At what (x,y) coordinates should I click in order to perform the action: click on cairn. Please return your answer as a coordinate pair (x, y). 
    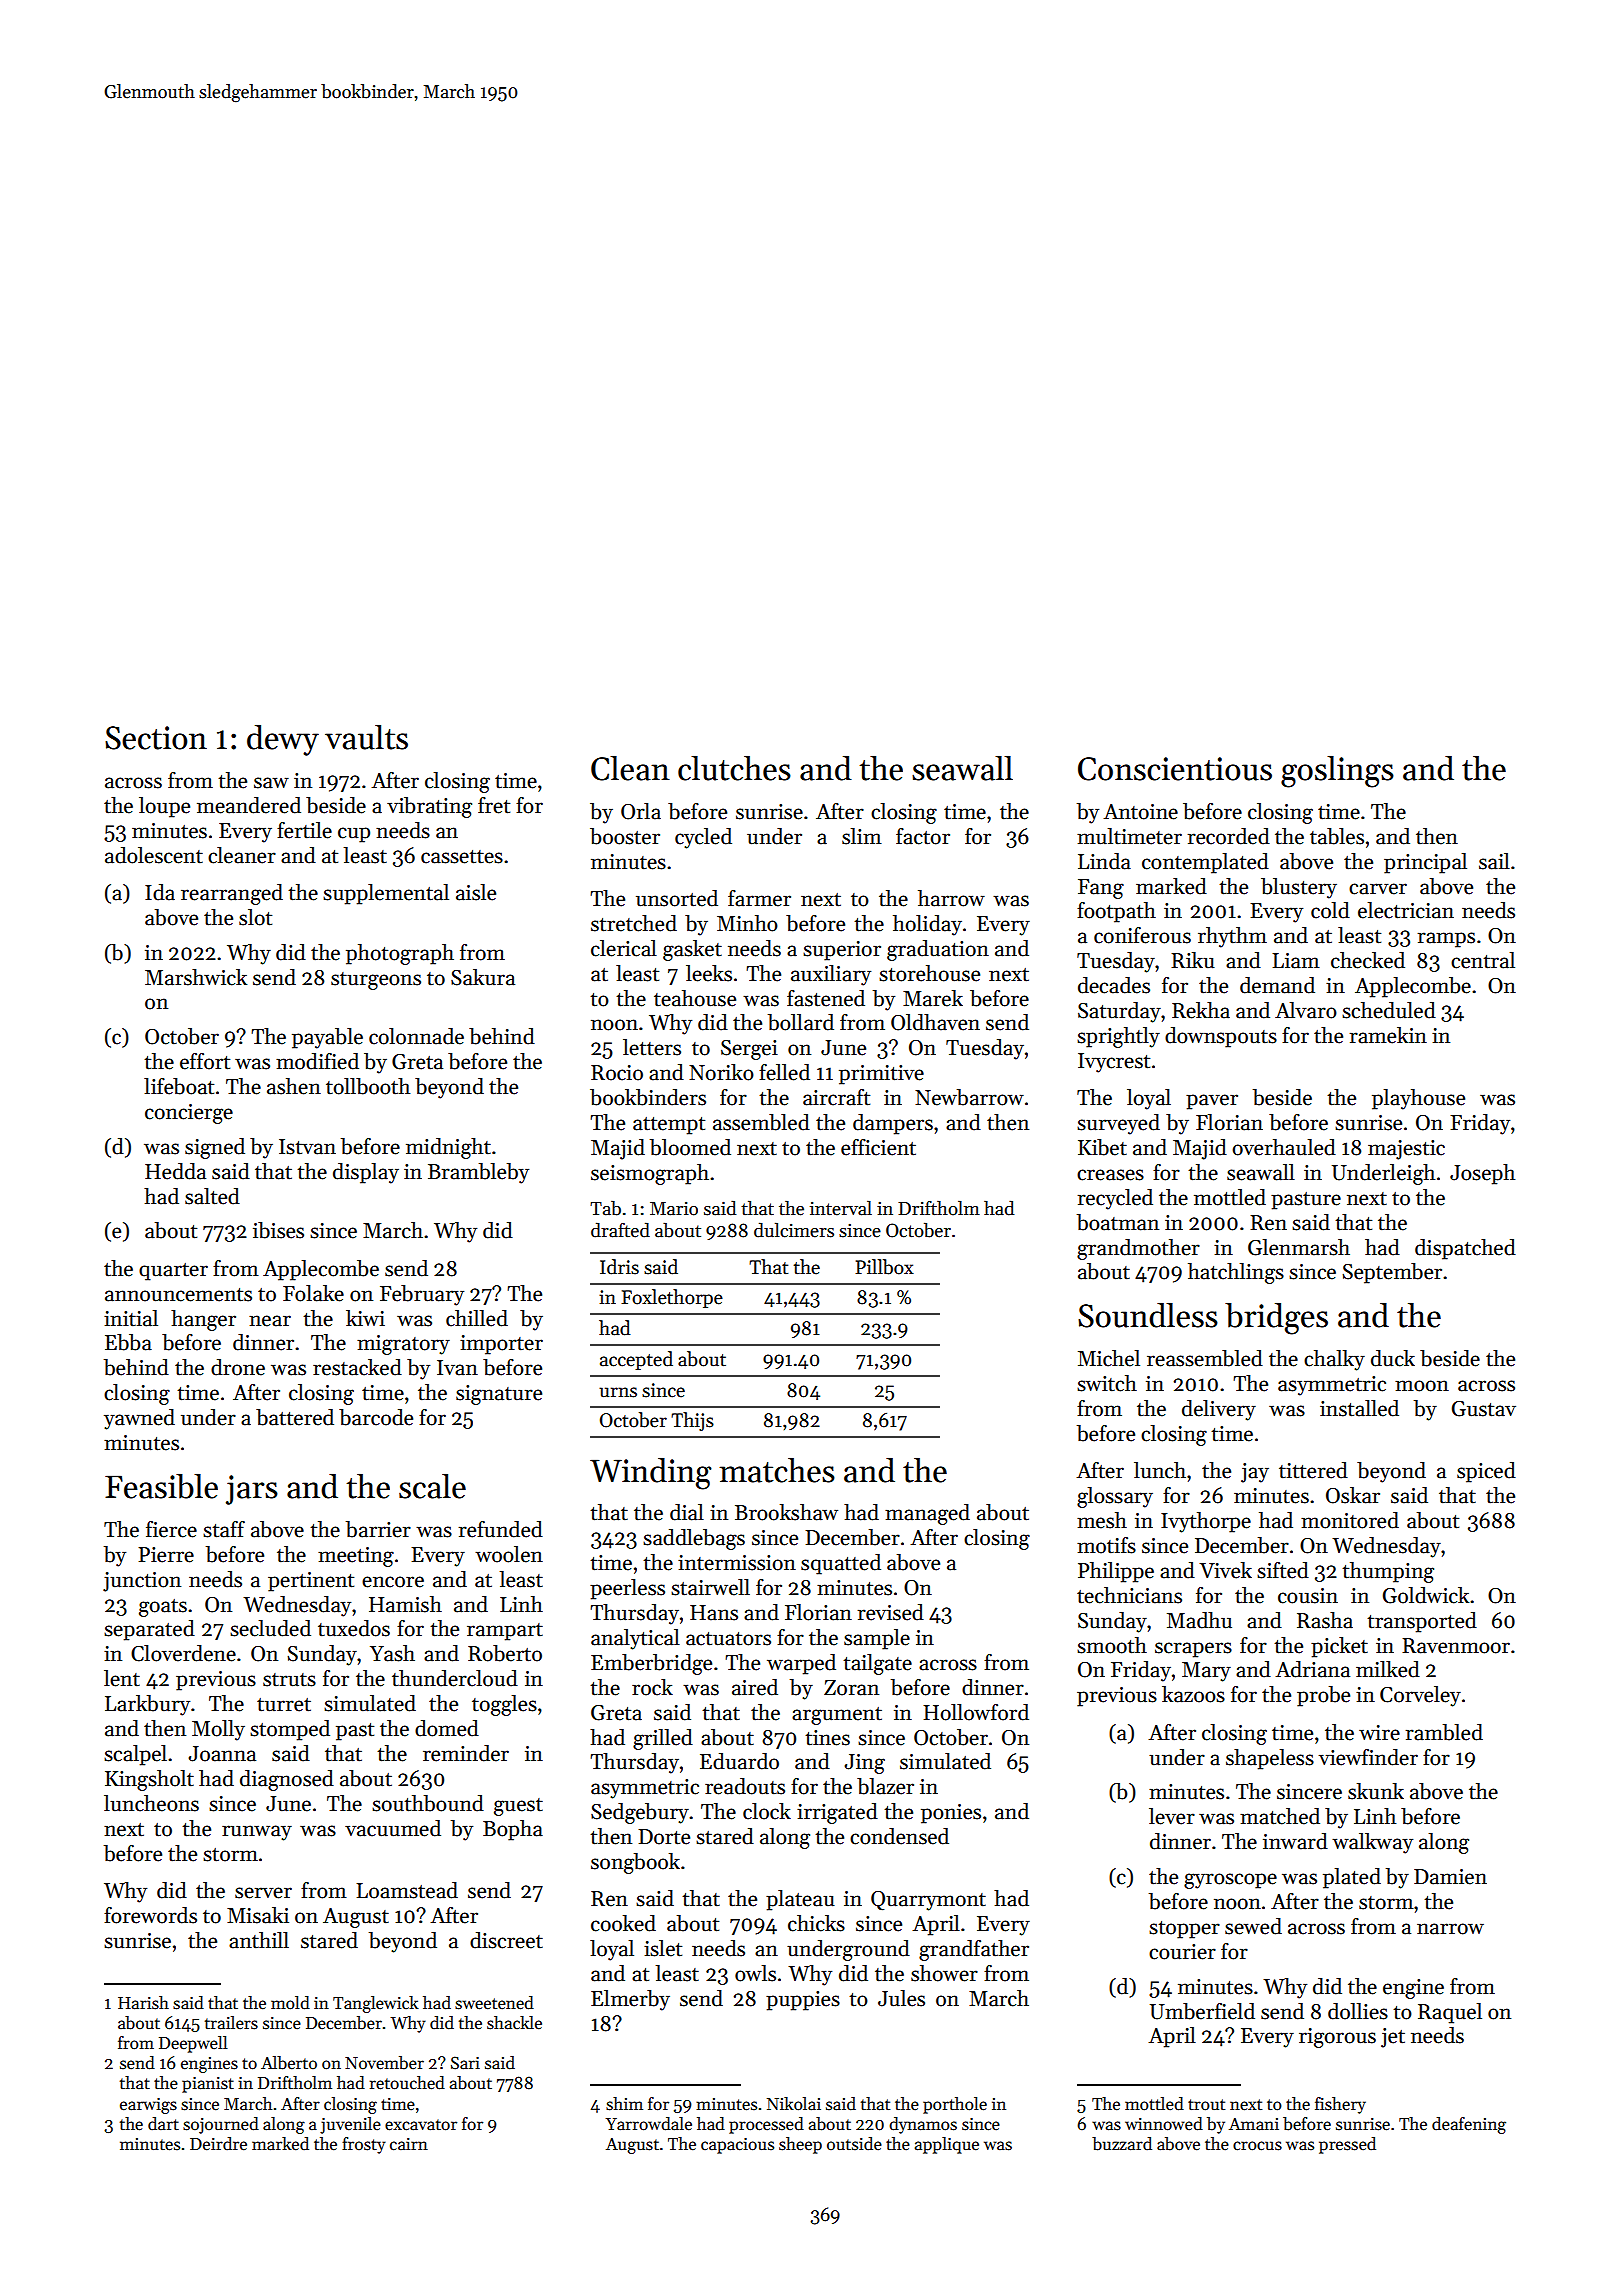
    Looking at the image, I should click on (409, 2144).
